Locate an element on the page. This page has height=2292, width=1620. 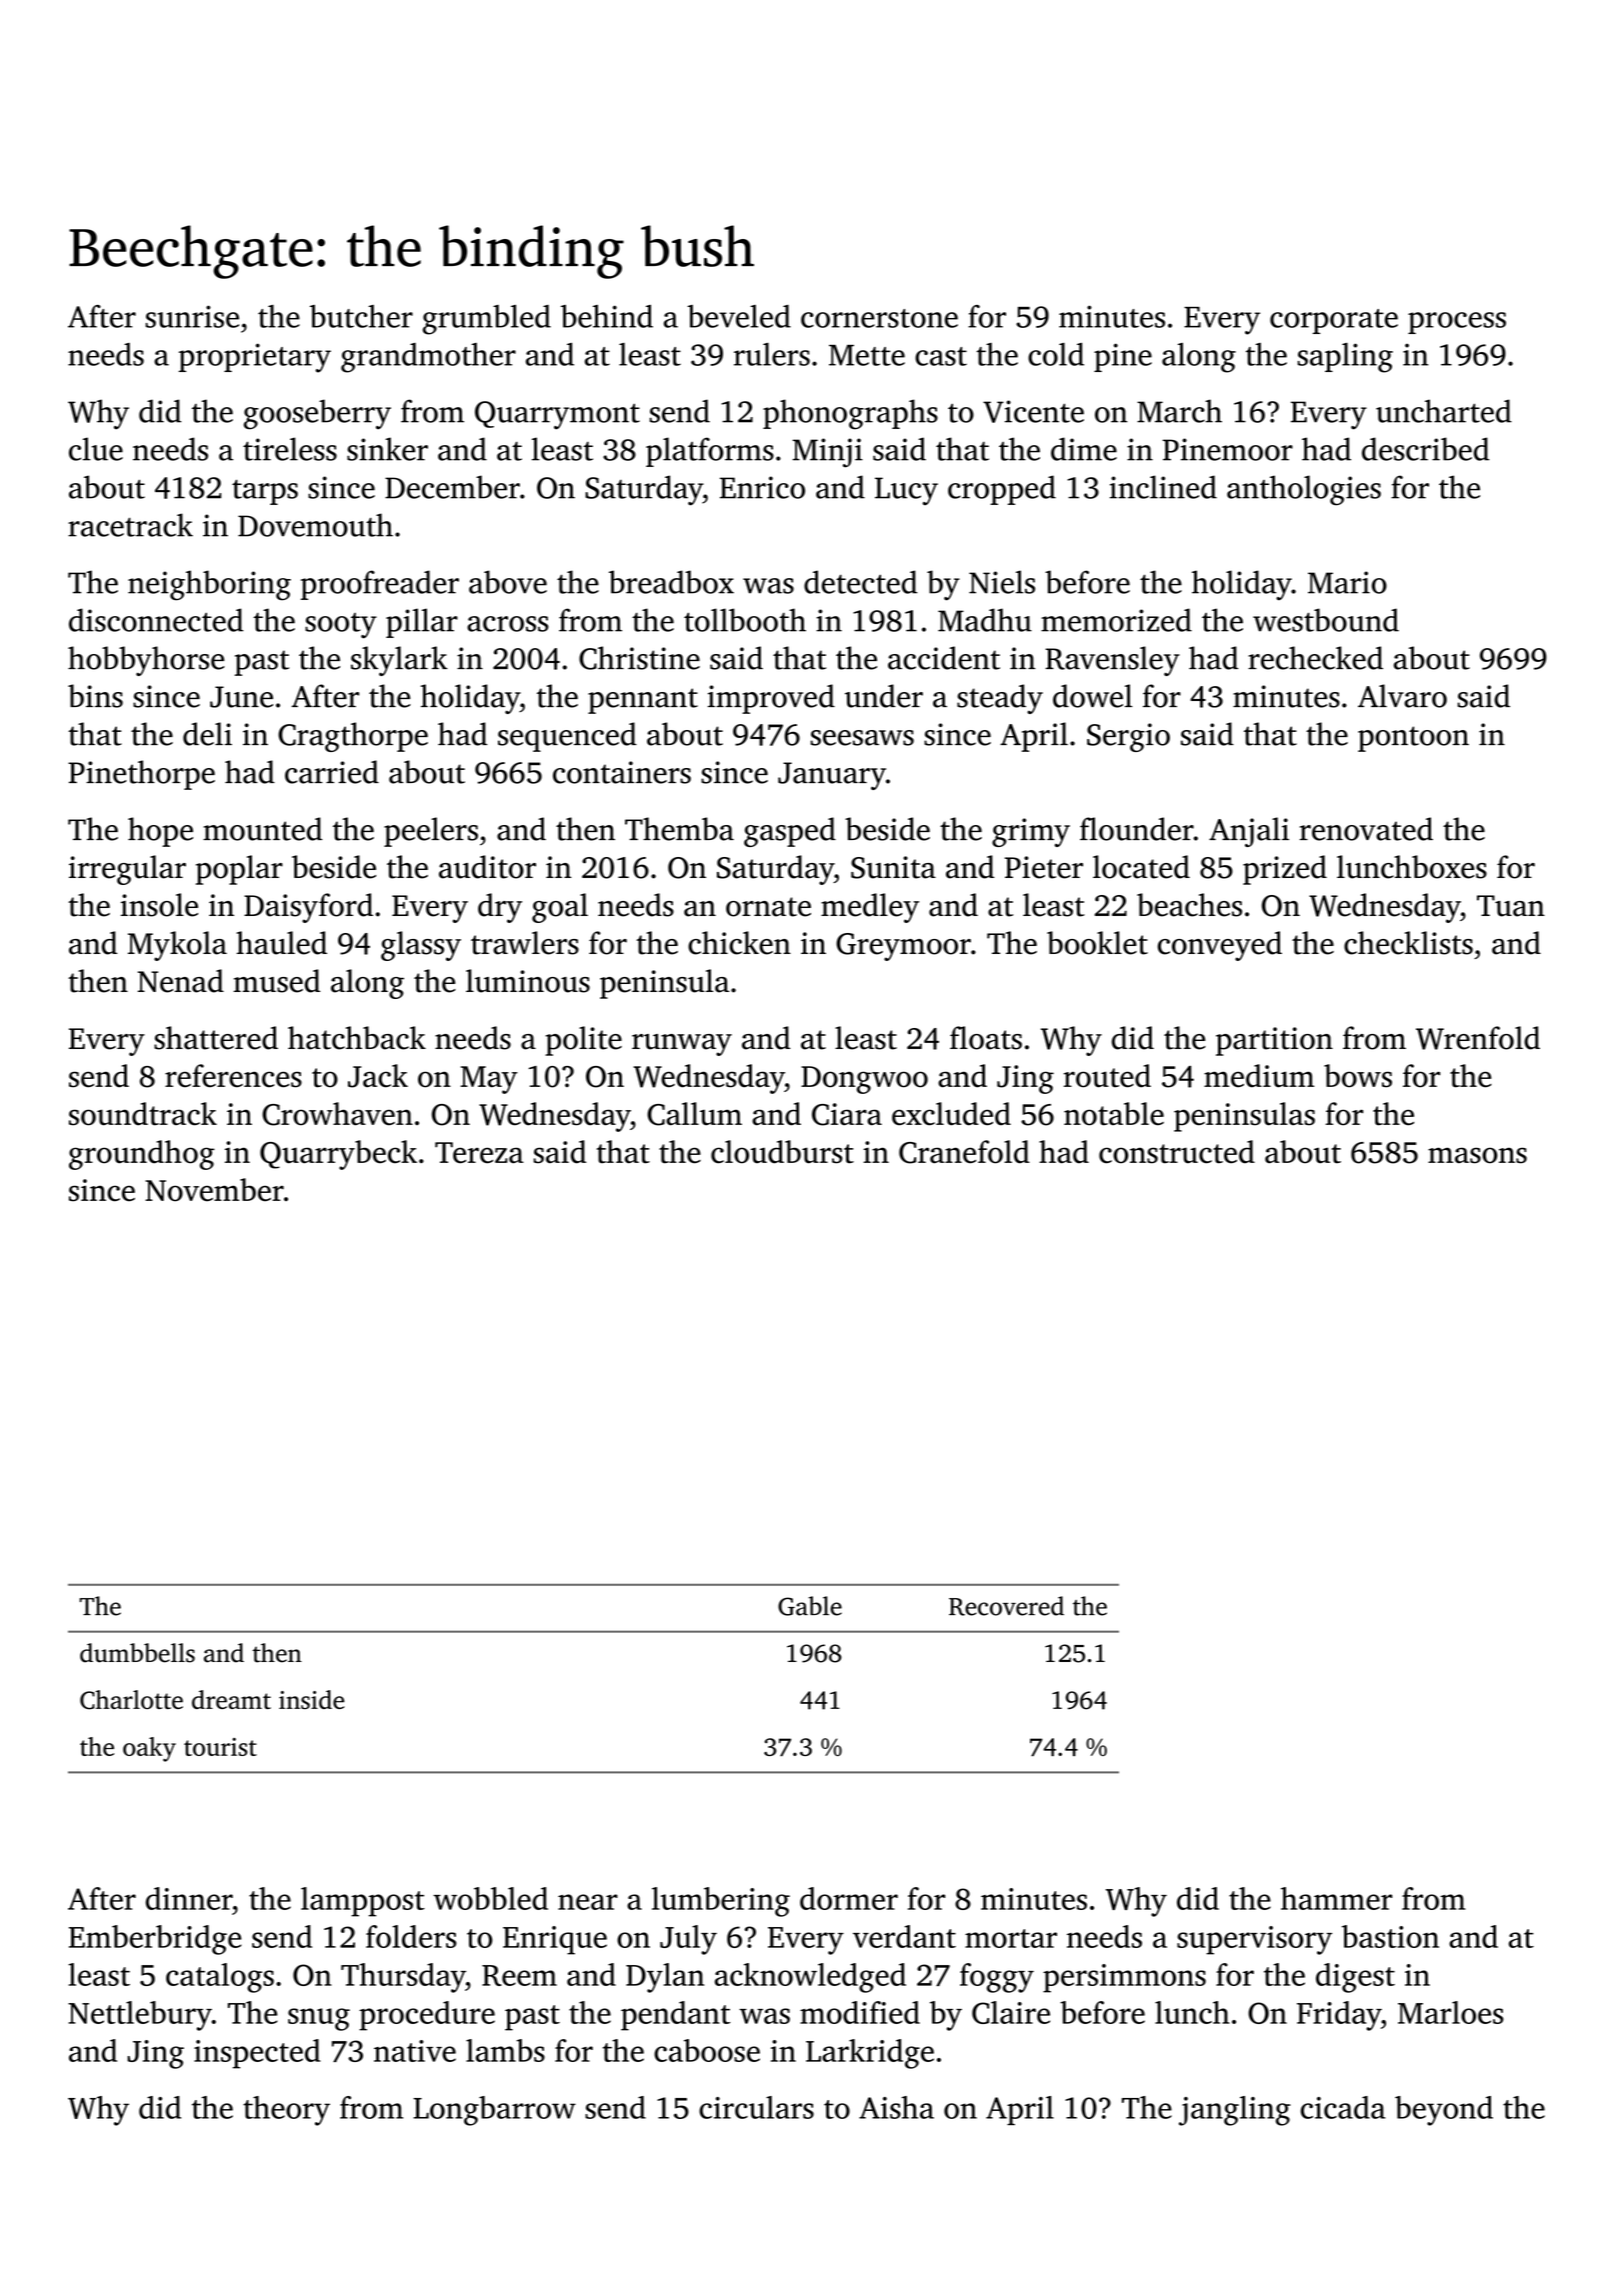
Quarrybeck is located at coordinates (338, 1155).
